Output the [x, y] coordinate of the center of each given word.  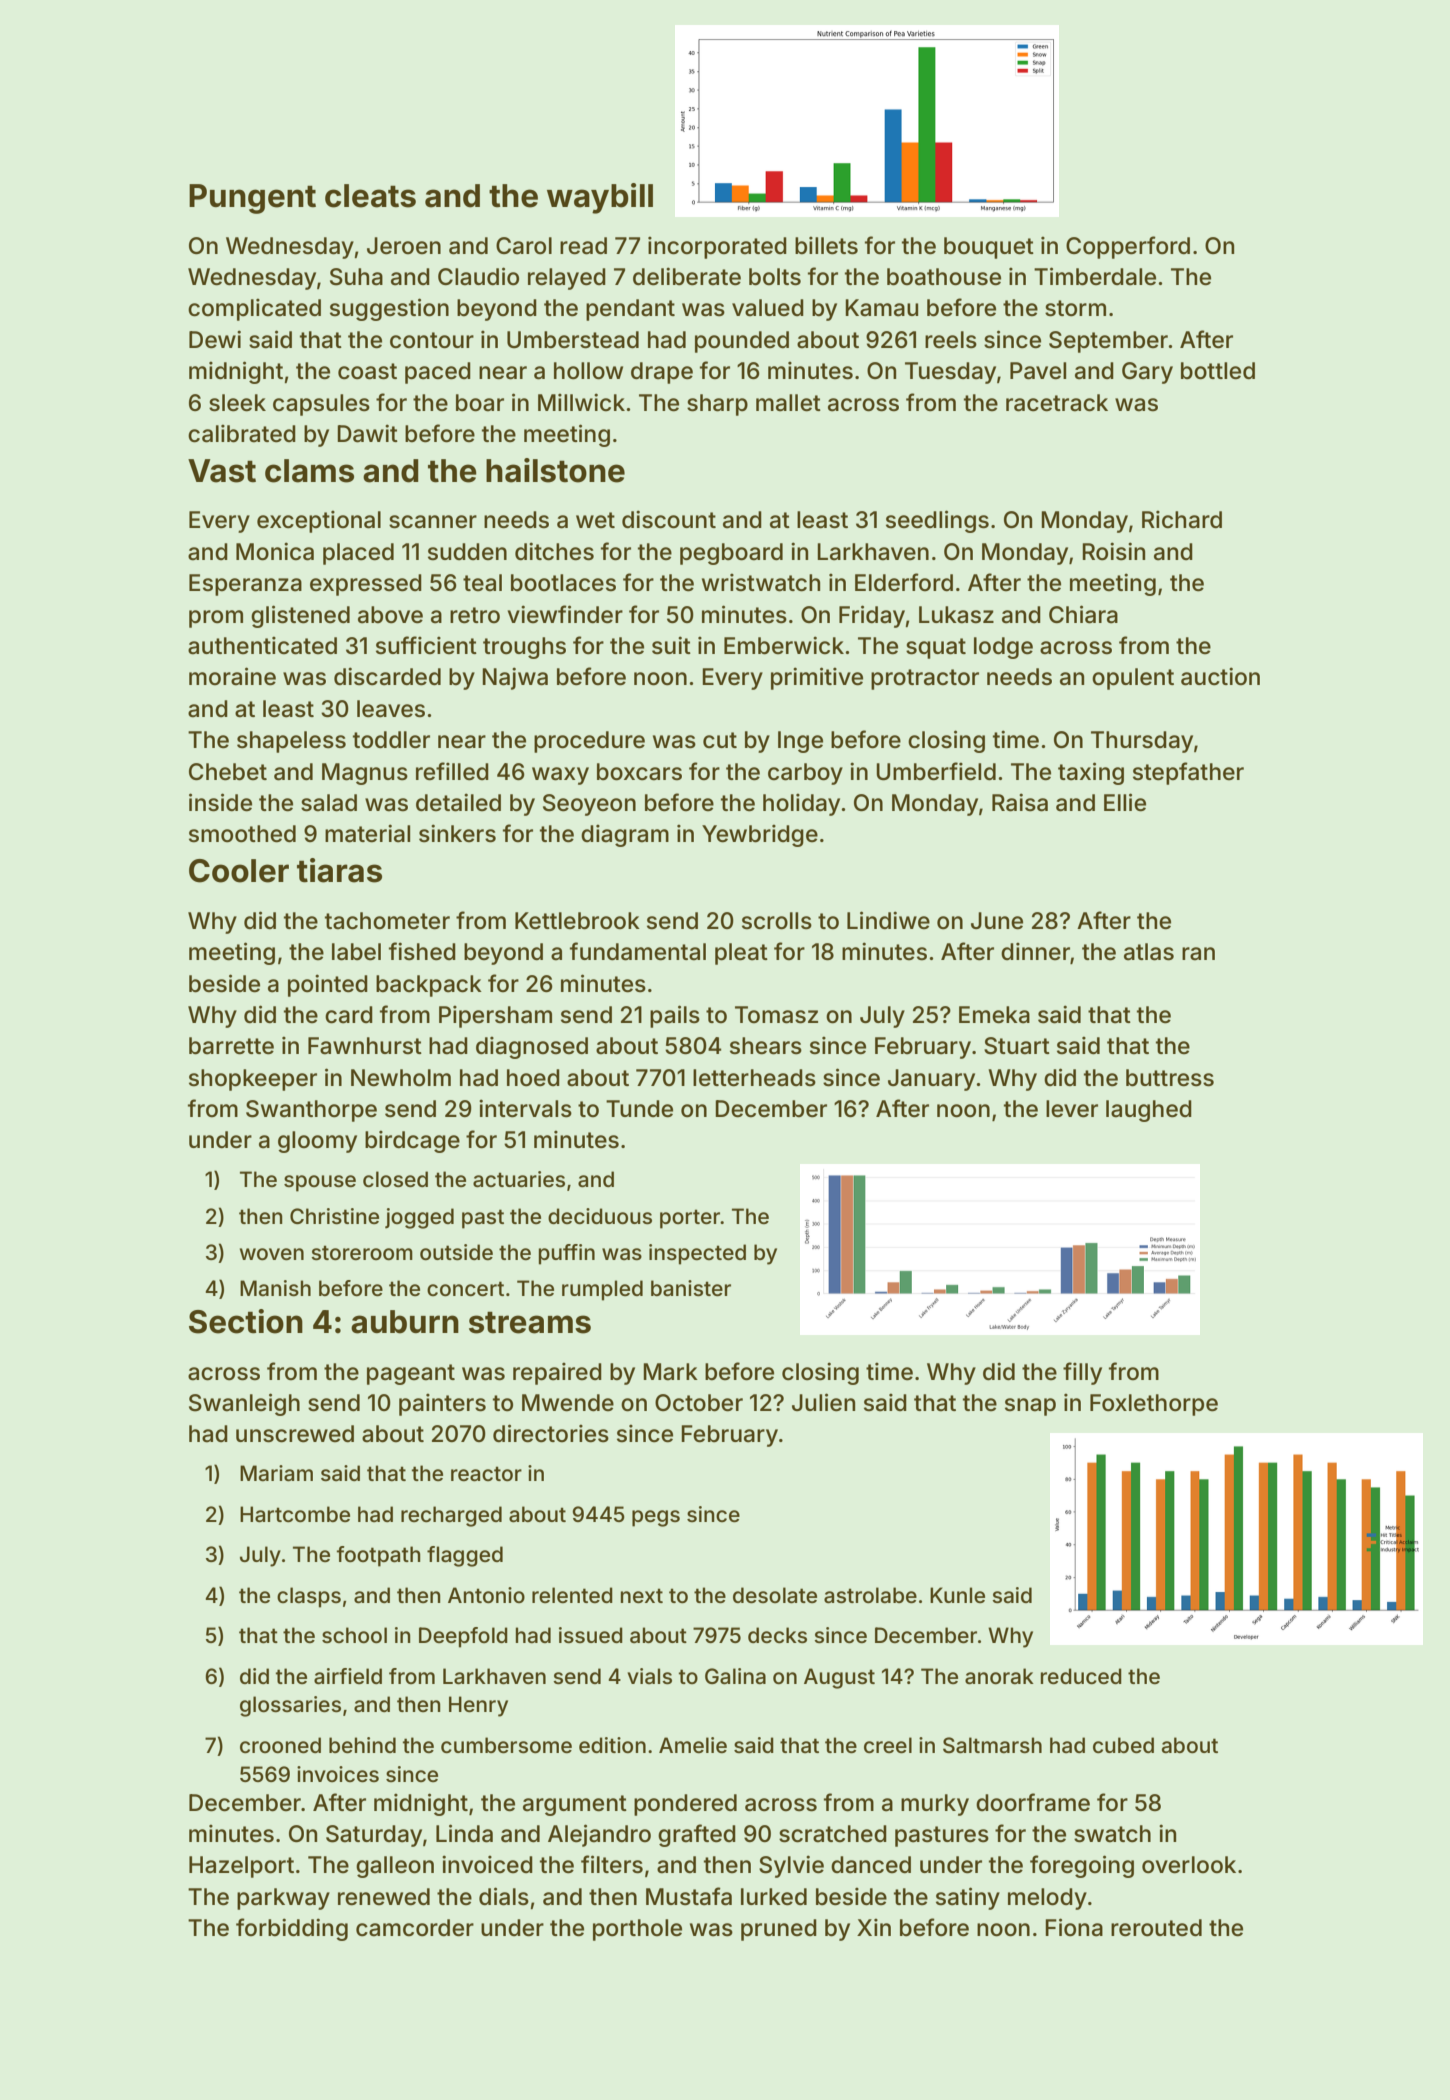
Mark [670, 1372]
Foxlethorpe [1154, 1405]
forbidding [292, 1929]
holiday [801, 804]
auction [1220, 676]
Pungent [252, 199]
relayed [567, 279]
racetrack [1057, 403]
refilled [452, 771]
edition [612, 1745]
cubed [1123, 1745]
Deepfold [463, 1637]
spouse [320, 1183]
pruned [779, 1930]
